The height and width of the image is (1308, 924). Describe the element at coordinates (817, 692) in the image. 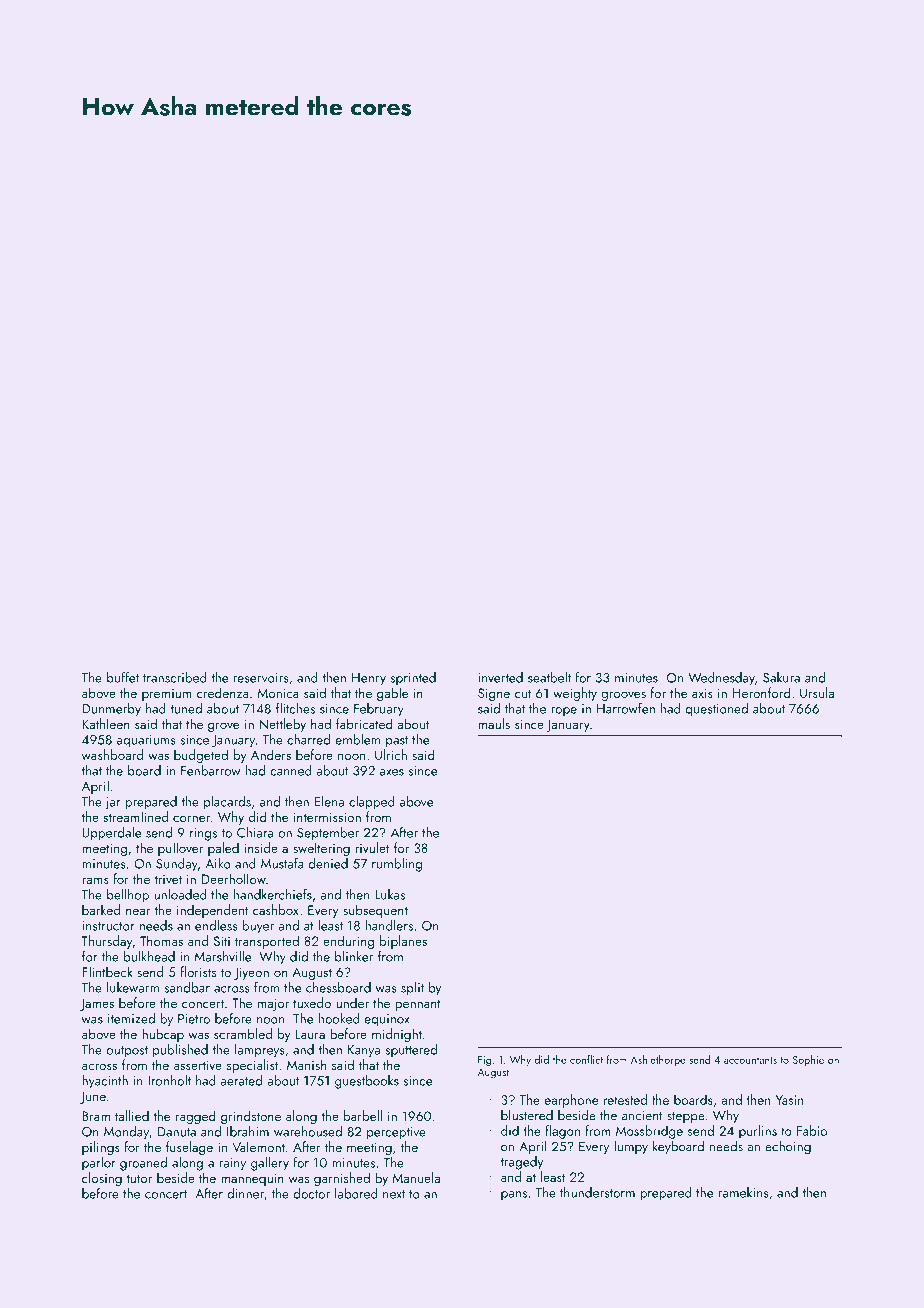

I see `Ursula` at that location.
